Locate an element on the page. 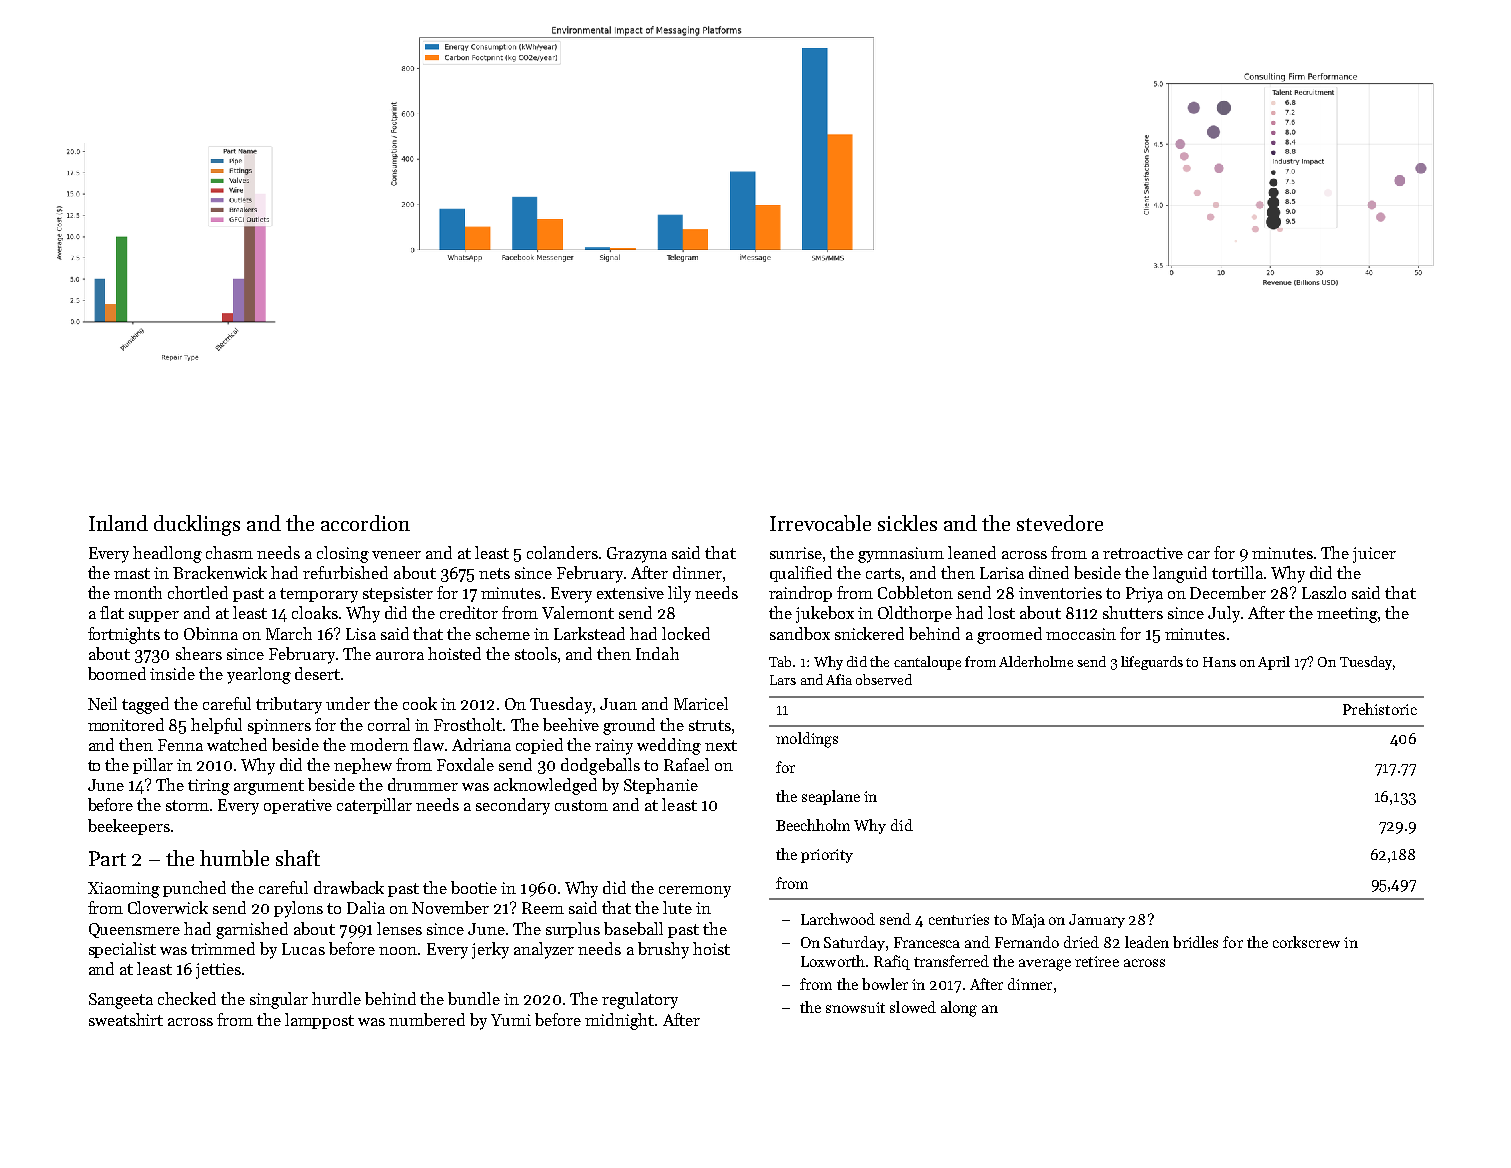  regulatory is located at coordinates (640, 1000).
